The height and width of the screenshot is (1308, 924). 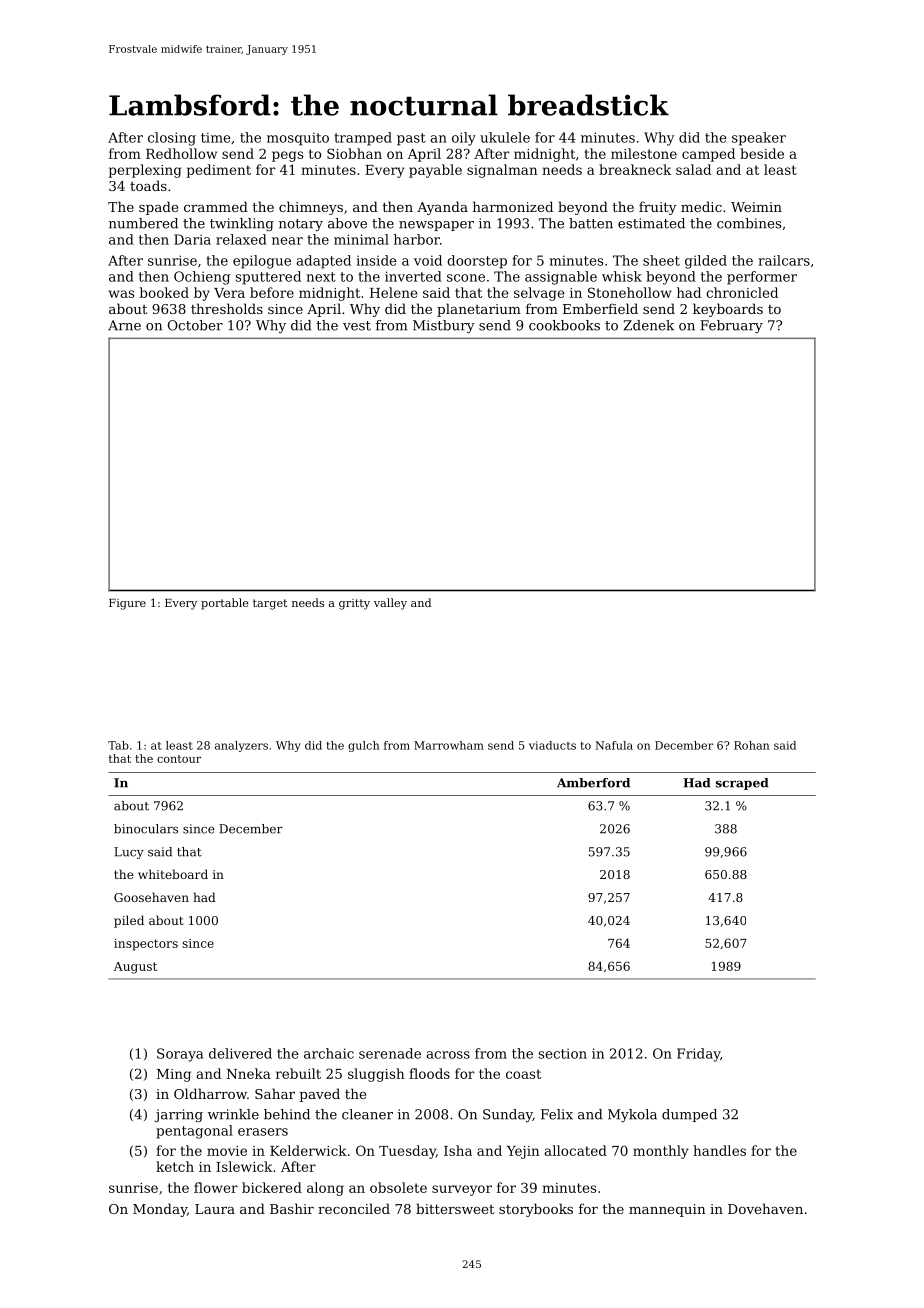 What do you see at coordinates (751, 745) in the screenshot?
I see `Rohan` at bounding box center [751, 745].
